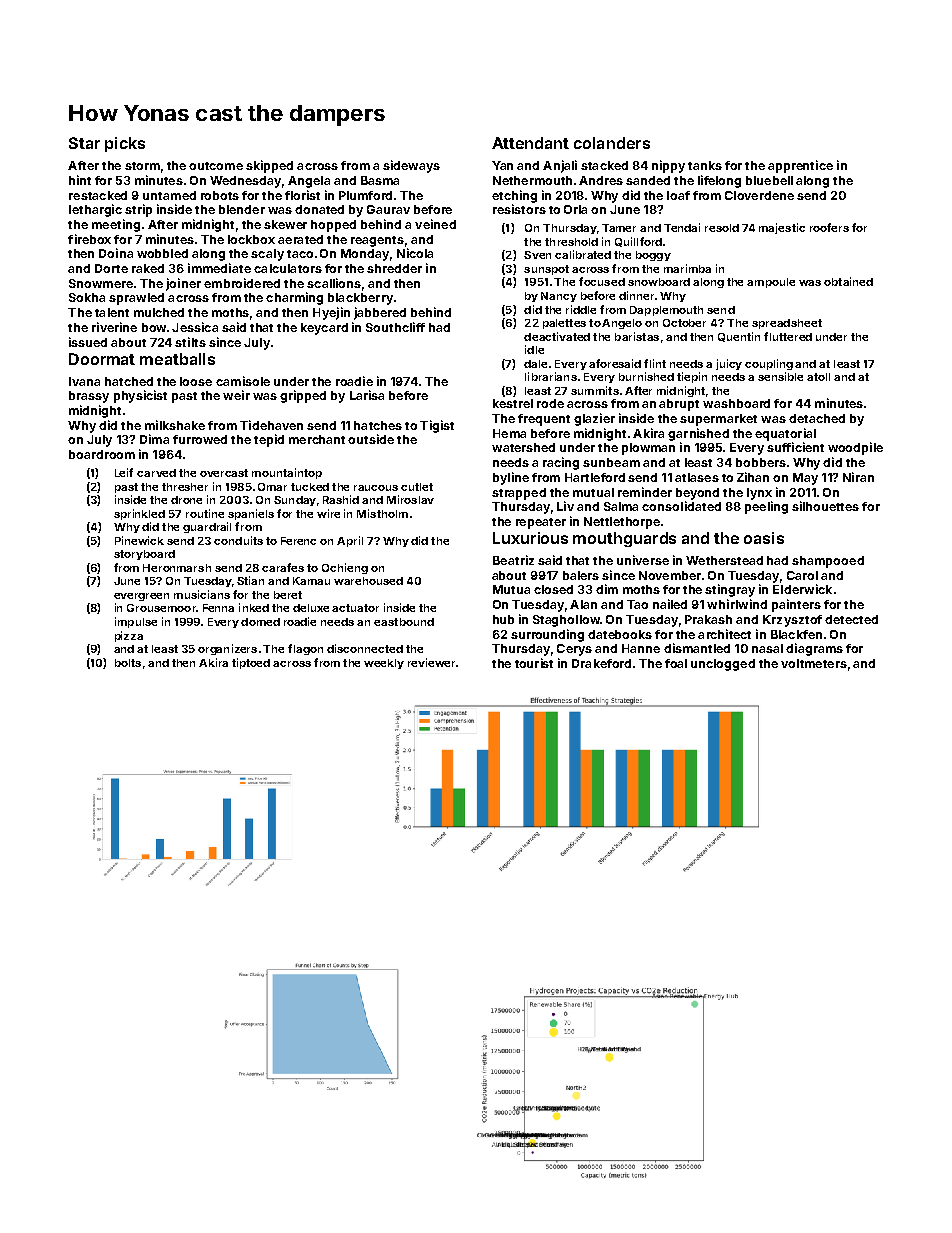  What do you see at coordinates (250, 580) in the page?
I see `Stian` at bounding box center [250, 580].
